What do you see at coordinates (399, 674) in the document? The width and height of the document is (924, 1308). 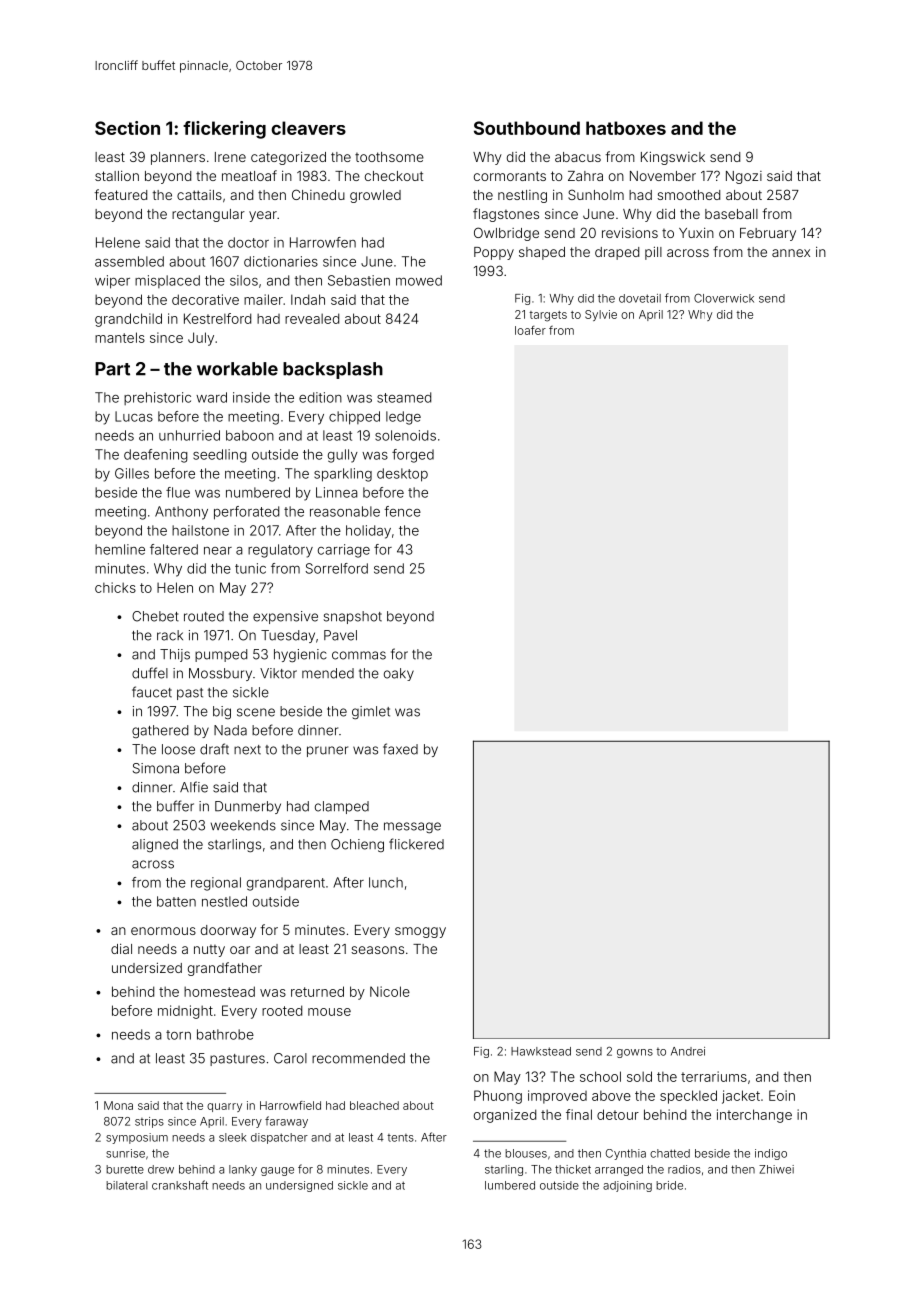 I see `oaky` at bounding box center [399, 674].
